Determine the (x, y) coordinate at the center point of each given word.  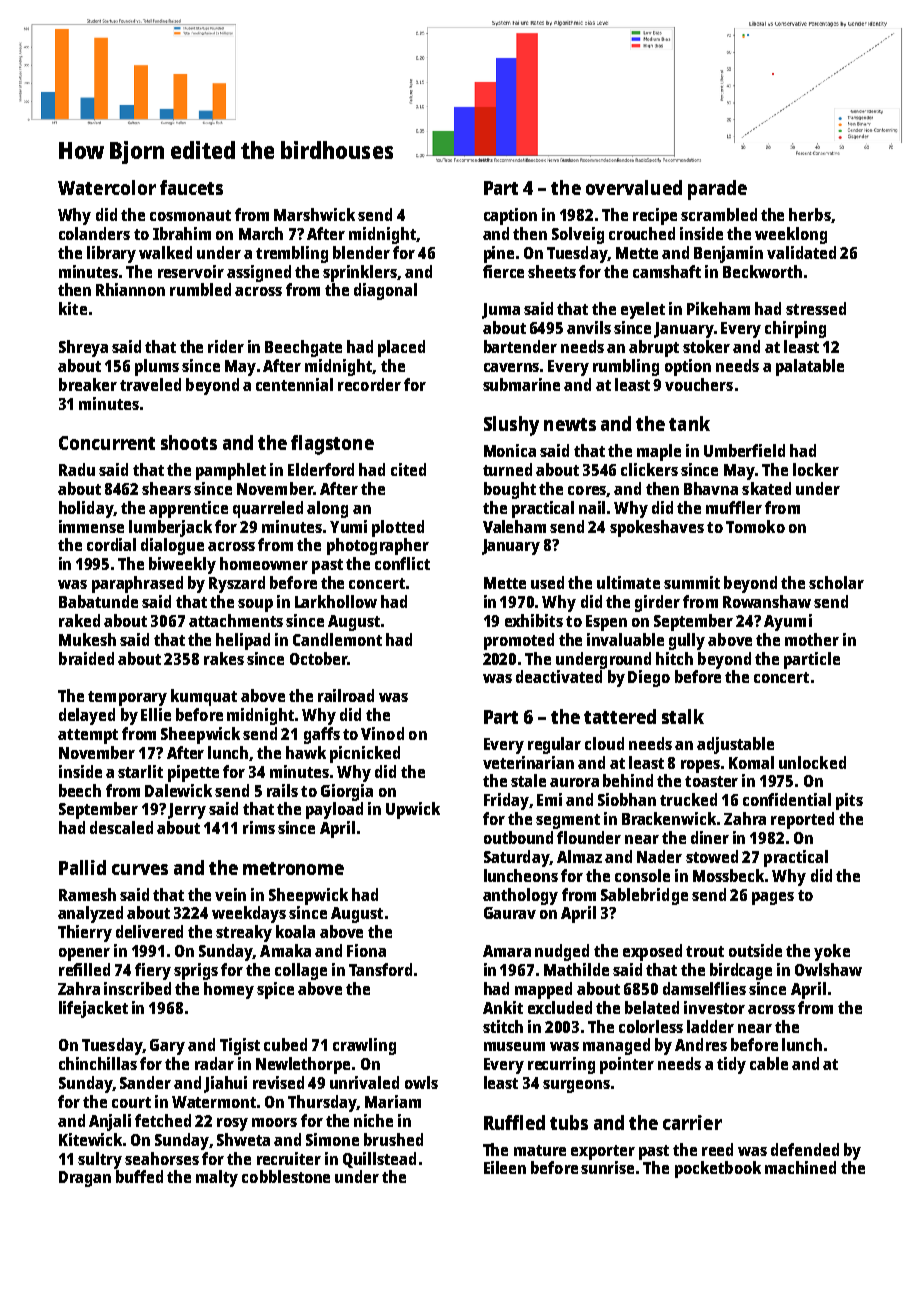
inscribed (137, 988)
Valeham (514, 526)
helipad (243, 641)
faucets (191, 187)
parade (717, 190)
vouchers (699, 384)
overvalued (634, 187)
